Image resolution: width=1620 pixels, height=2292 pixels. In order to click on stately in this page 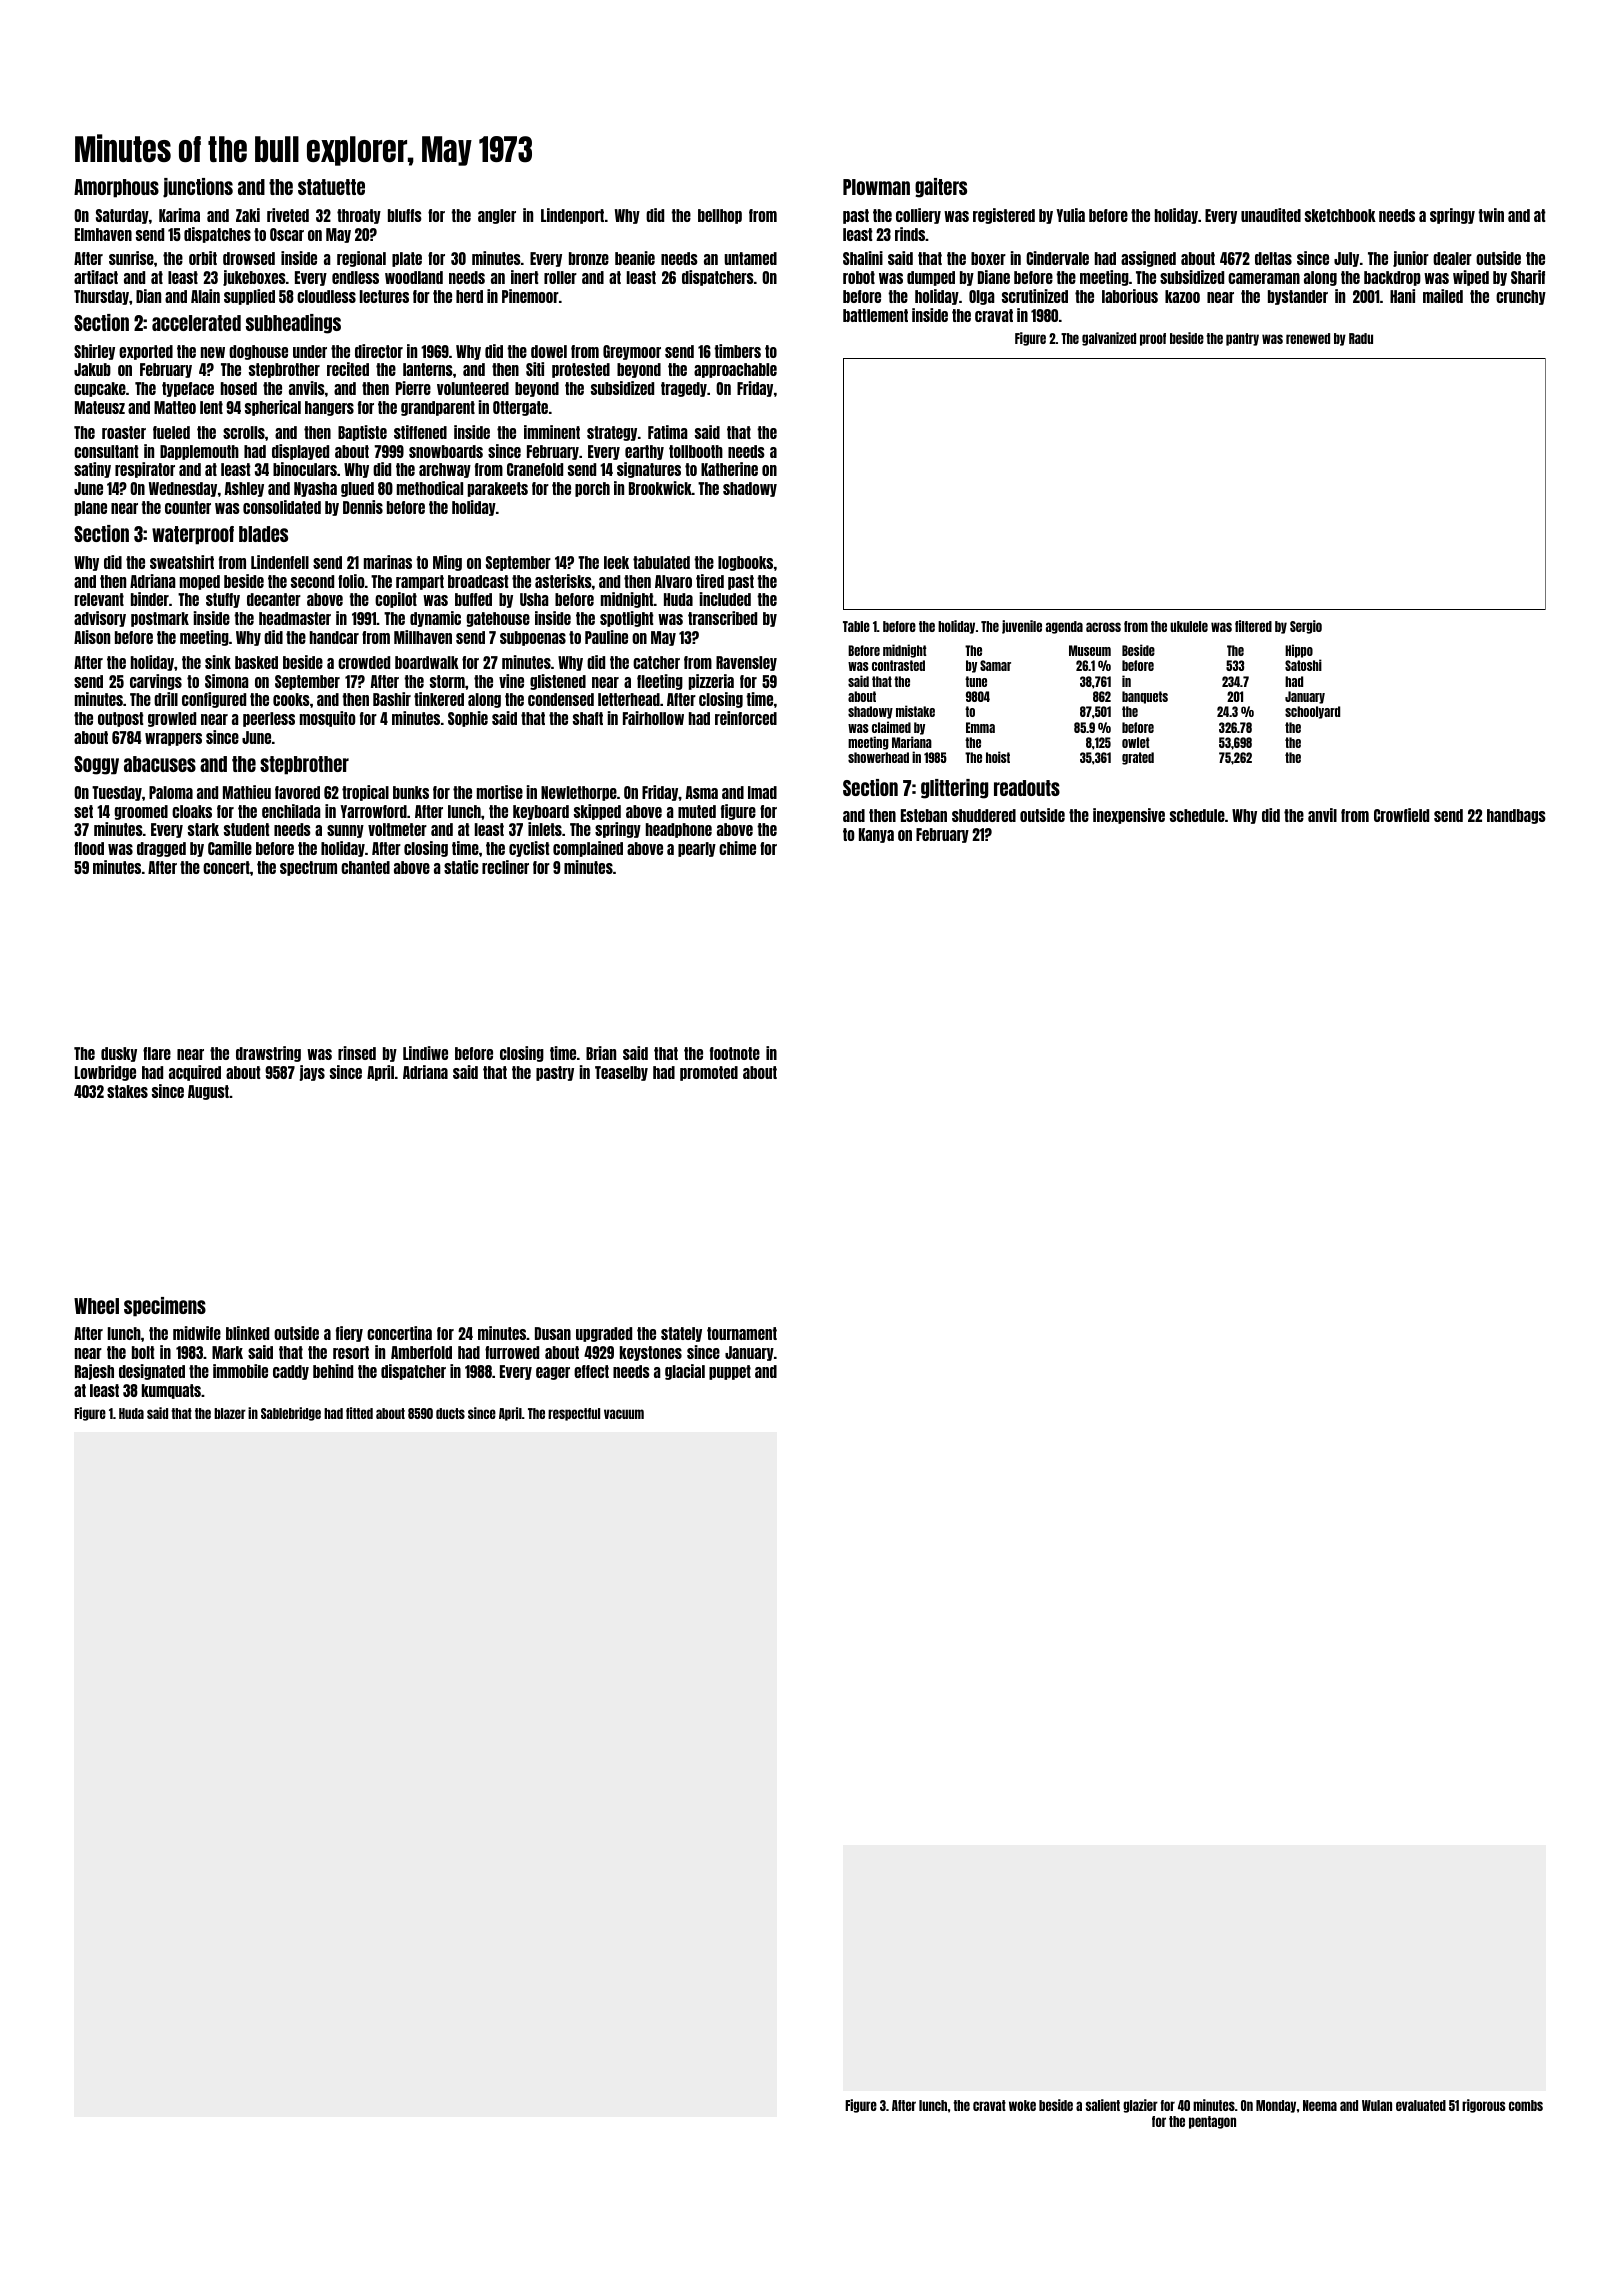, I will do `click(681, 1334)`.
